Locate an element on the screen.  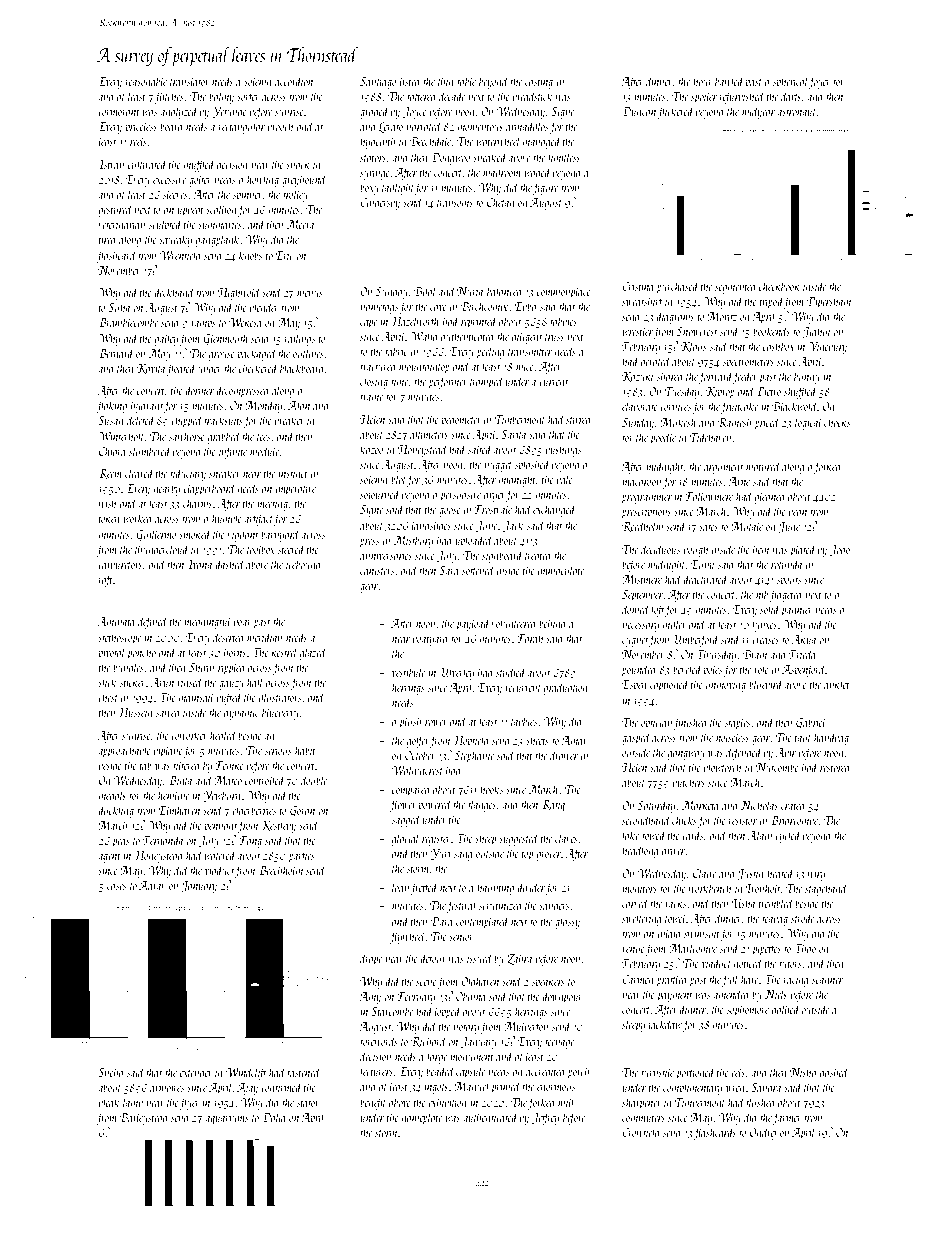
exhibition is located at coordinates (447, 1102).
